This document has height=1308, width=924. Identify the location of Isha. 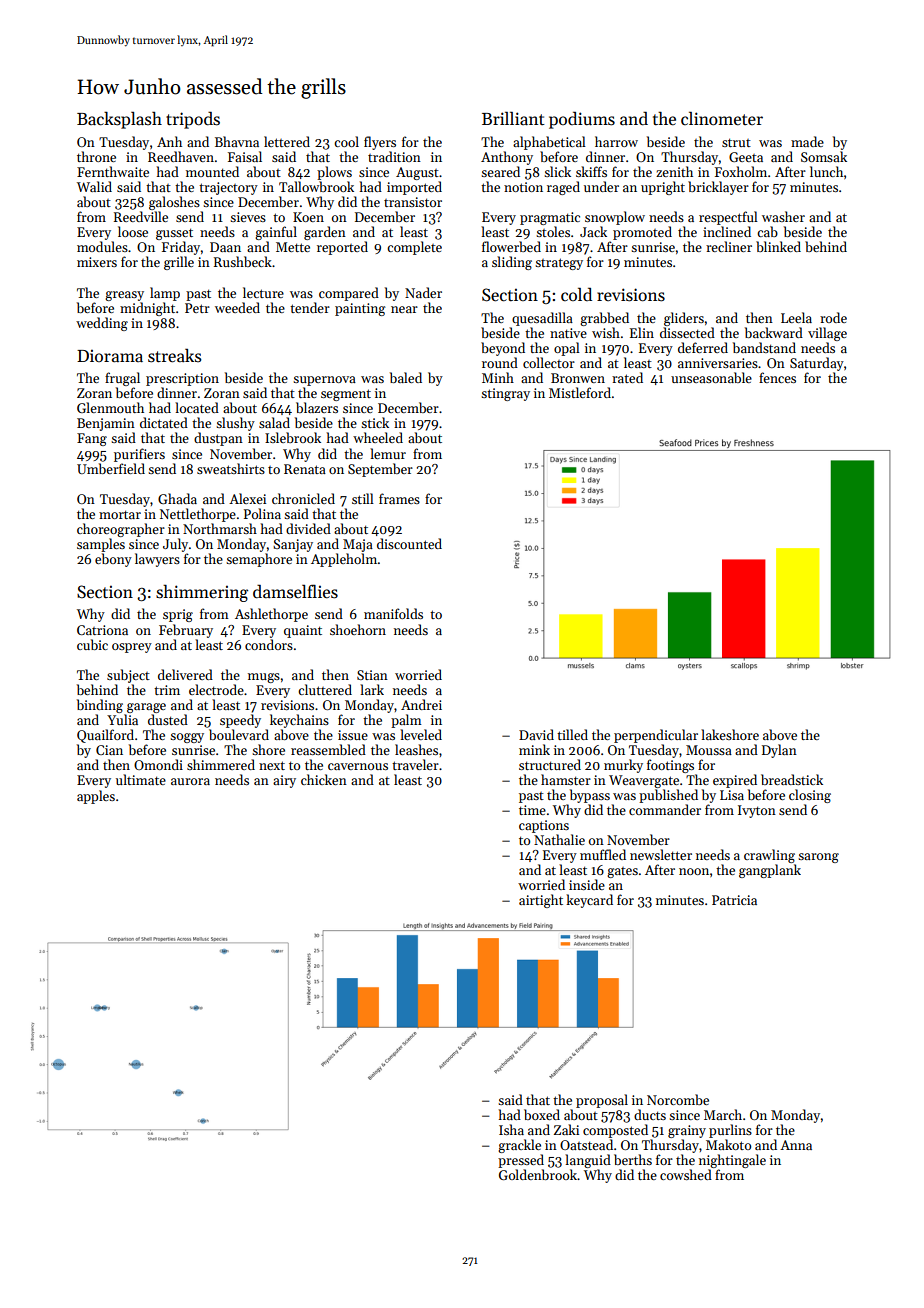
(511, 1129).
